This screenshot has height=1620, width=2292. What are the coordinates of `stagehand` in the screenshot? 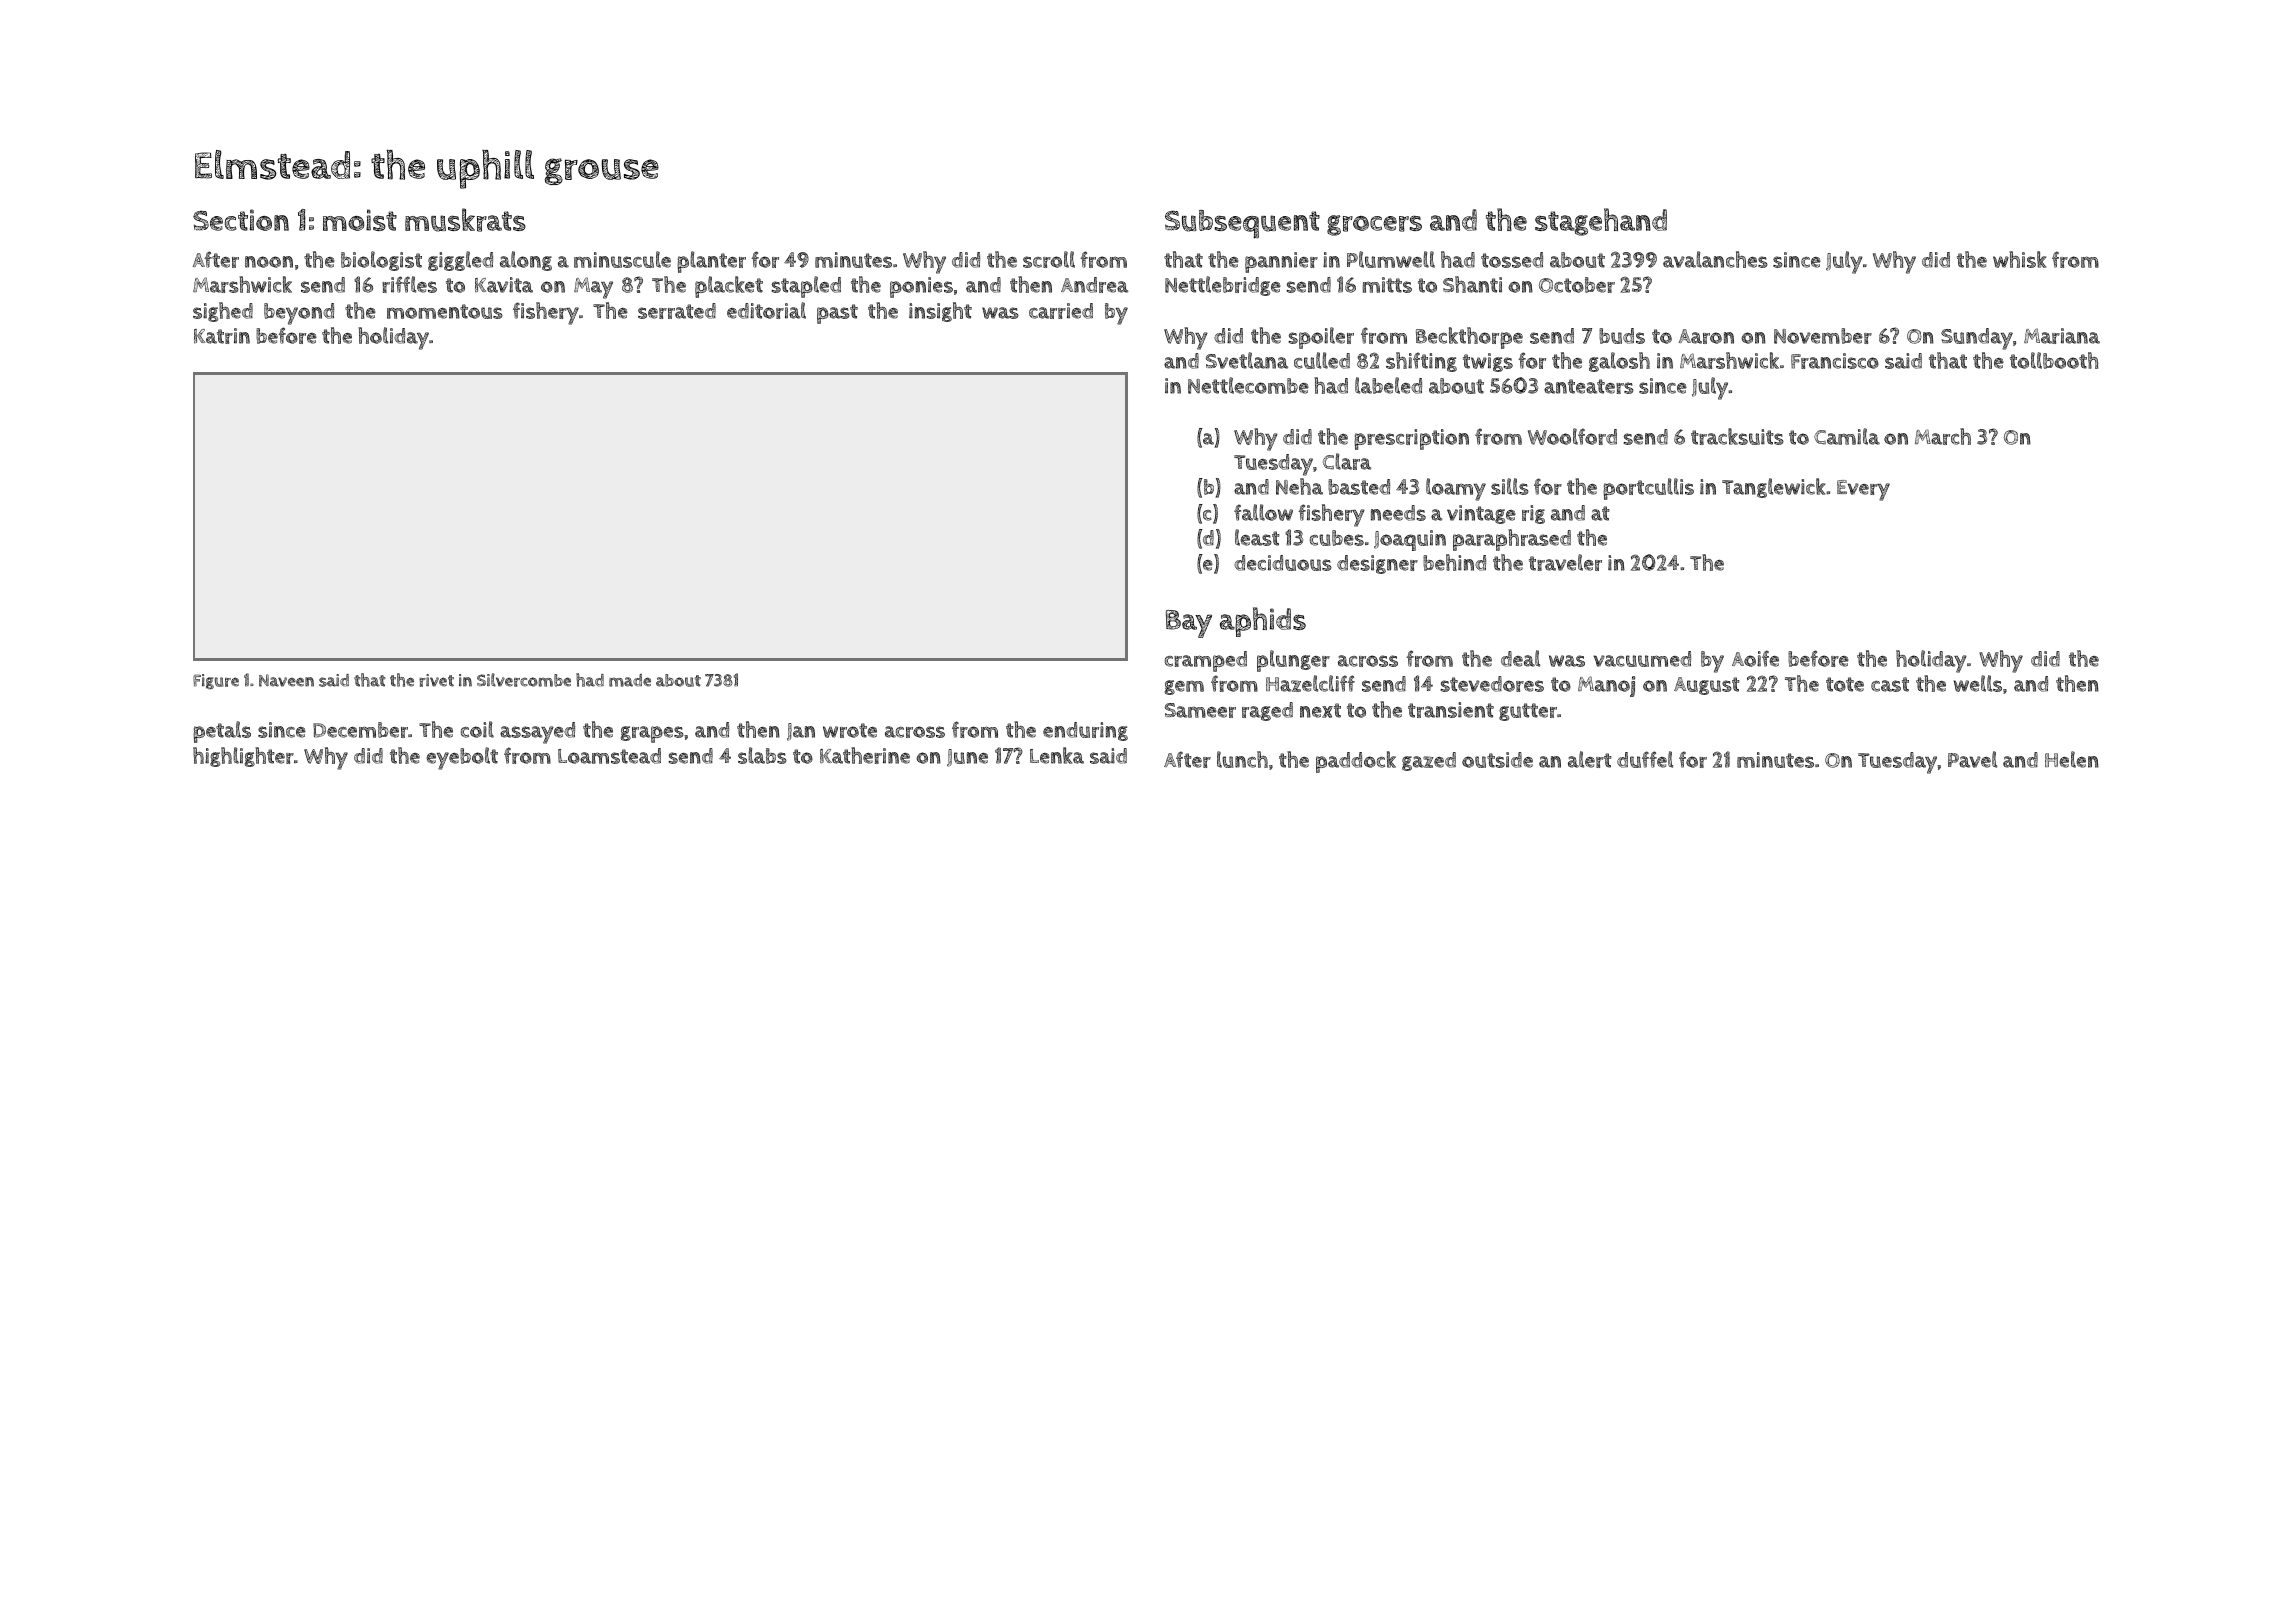 It's located at (1601, 222).
